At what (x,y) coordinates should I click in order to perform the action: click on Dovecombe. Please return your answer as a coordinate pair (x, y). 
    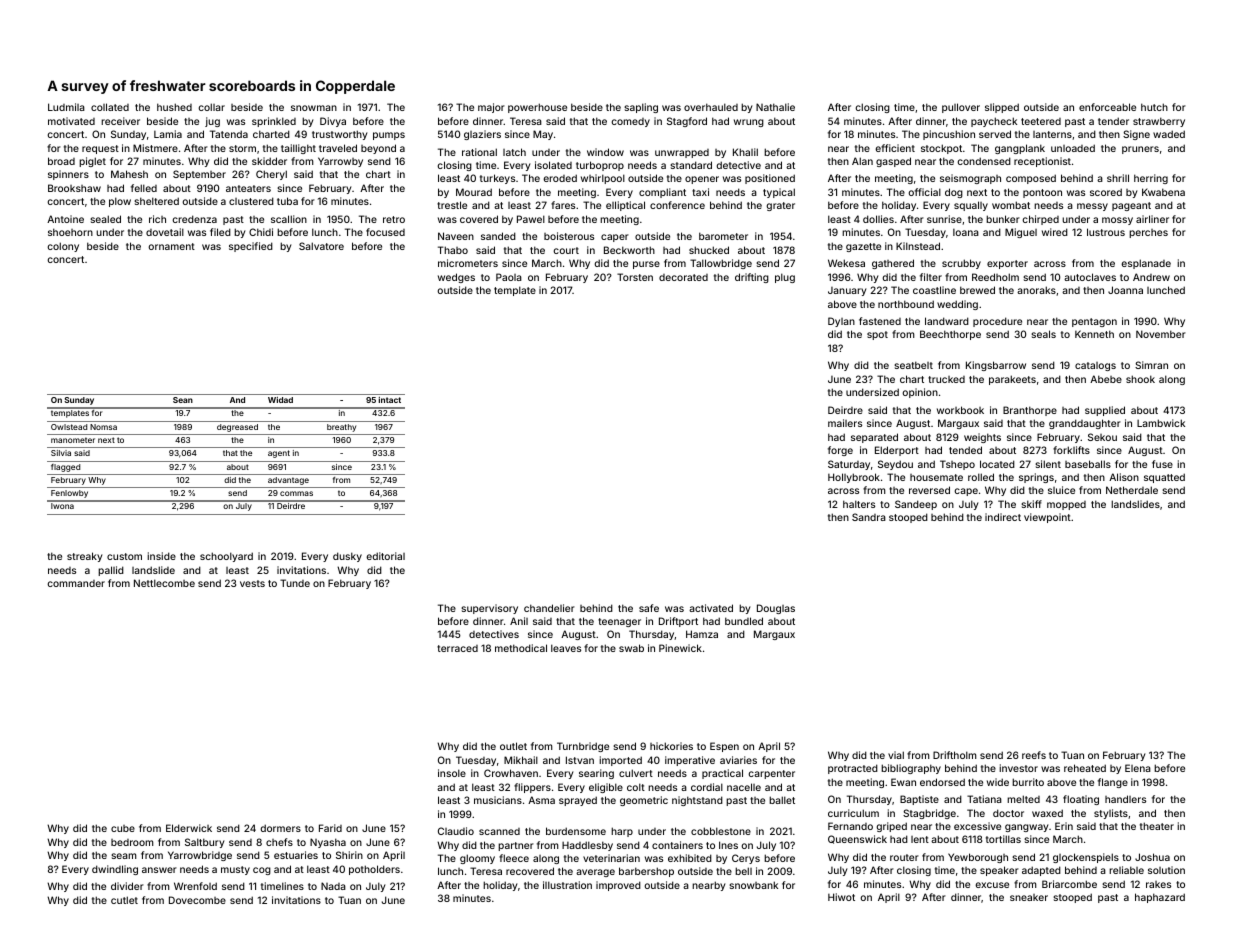
    Looking at the image, I should click on (197, 900).
